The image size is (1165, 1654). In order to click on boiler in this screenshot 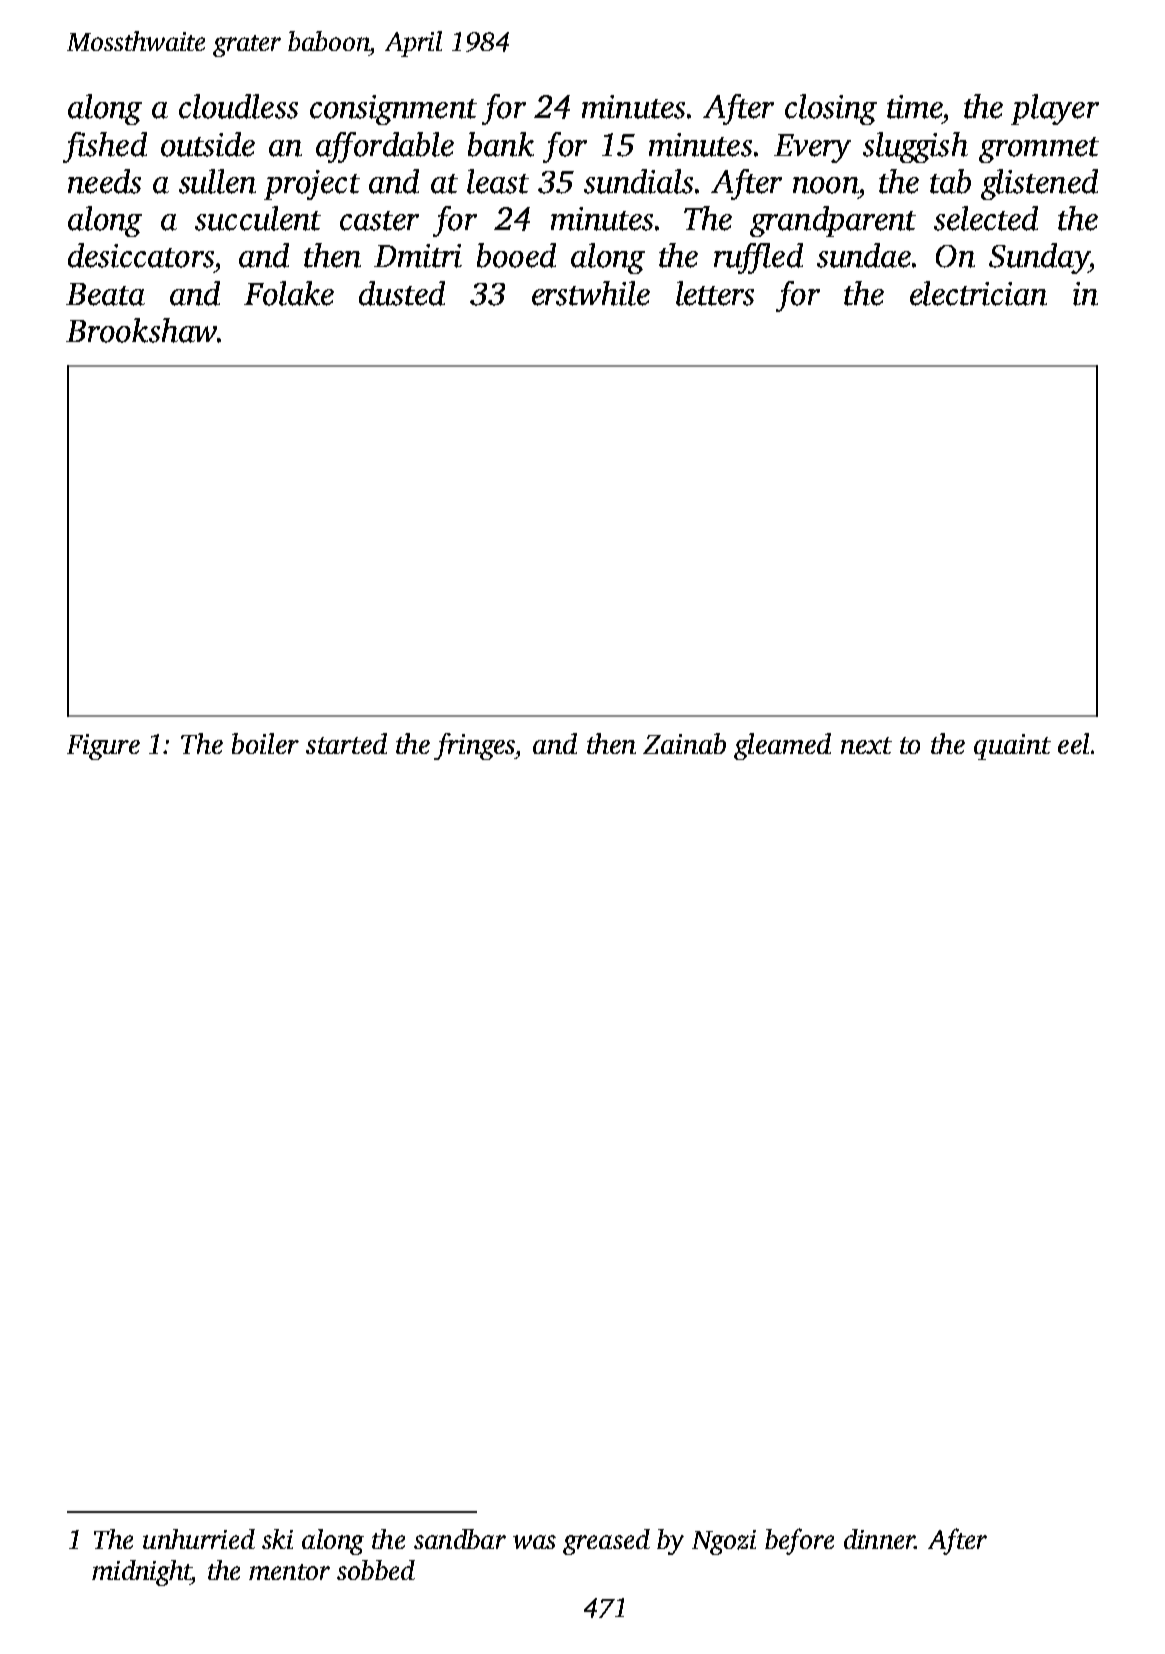, I will do `click(265, 743)`.
